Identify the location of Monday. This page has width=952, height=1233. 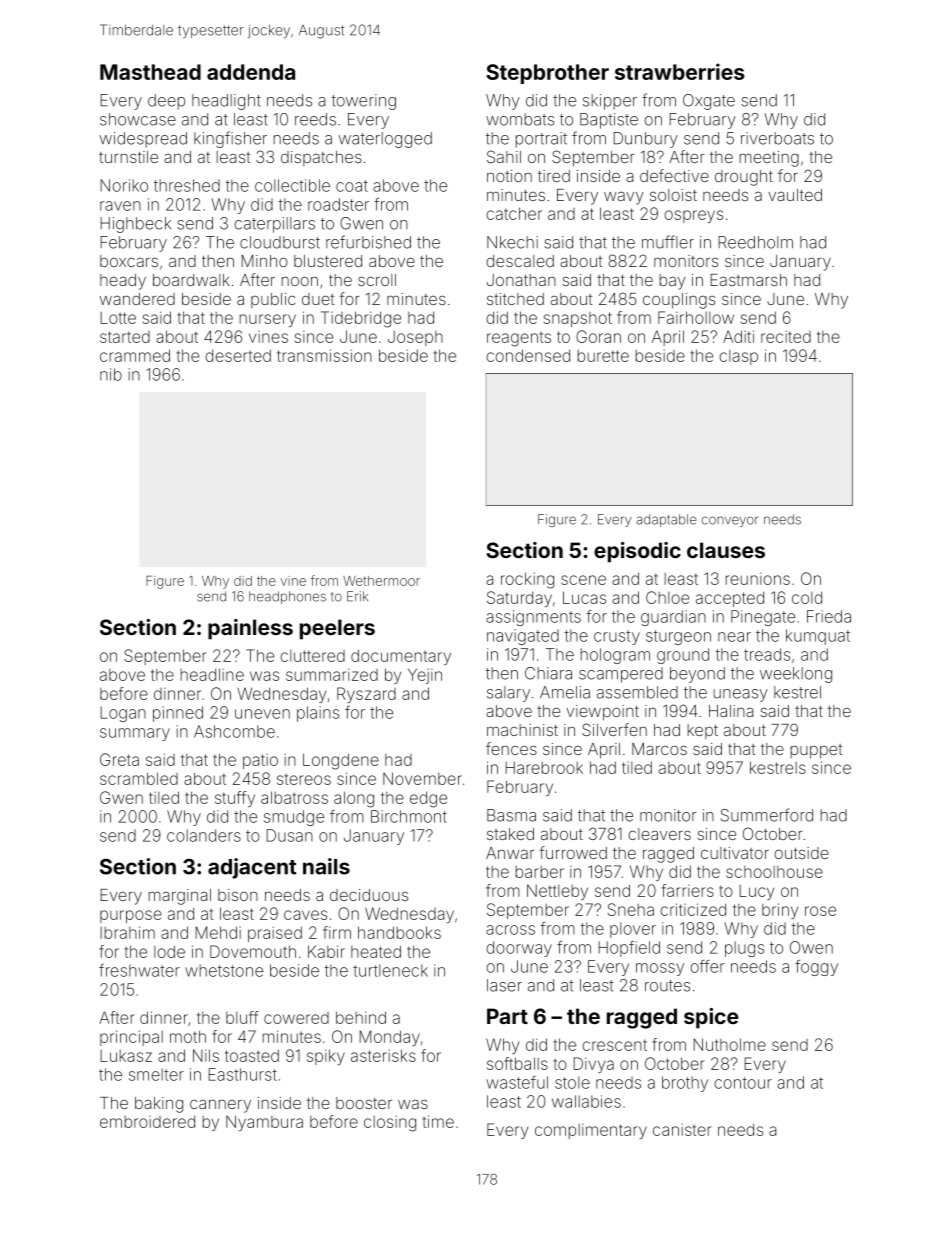
(389, 1038).
